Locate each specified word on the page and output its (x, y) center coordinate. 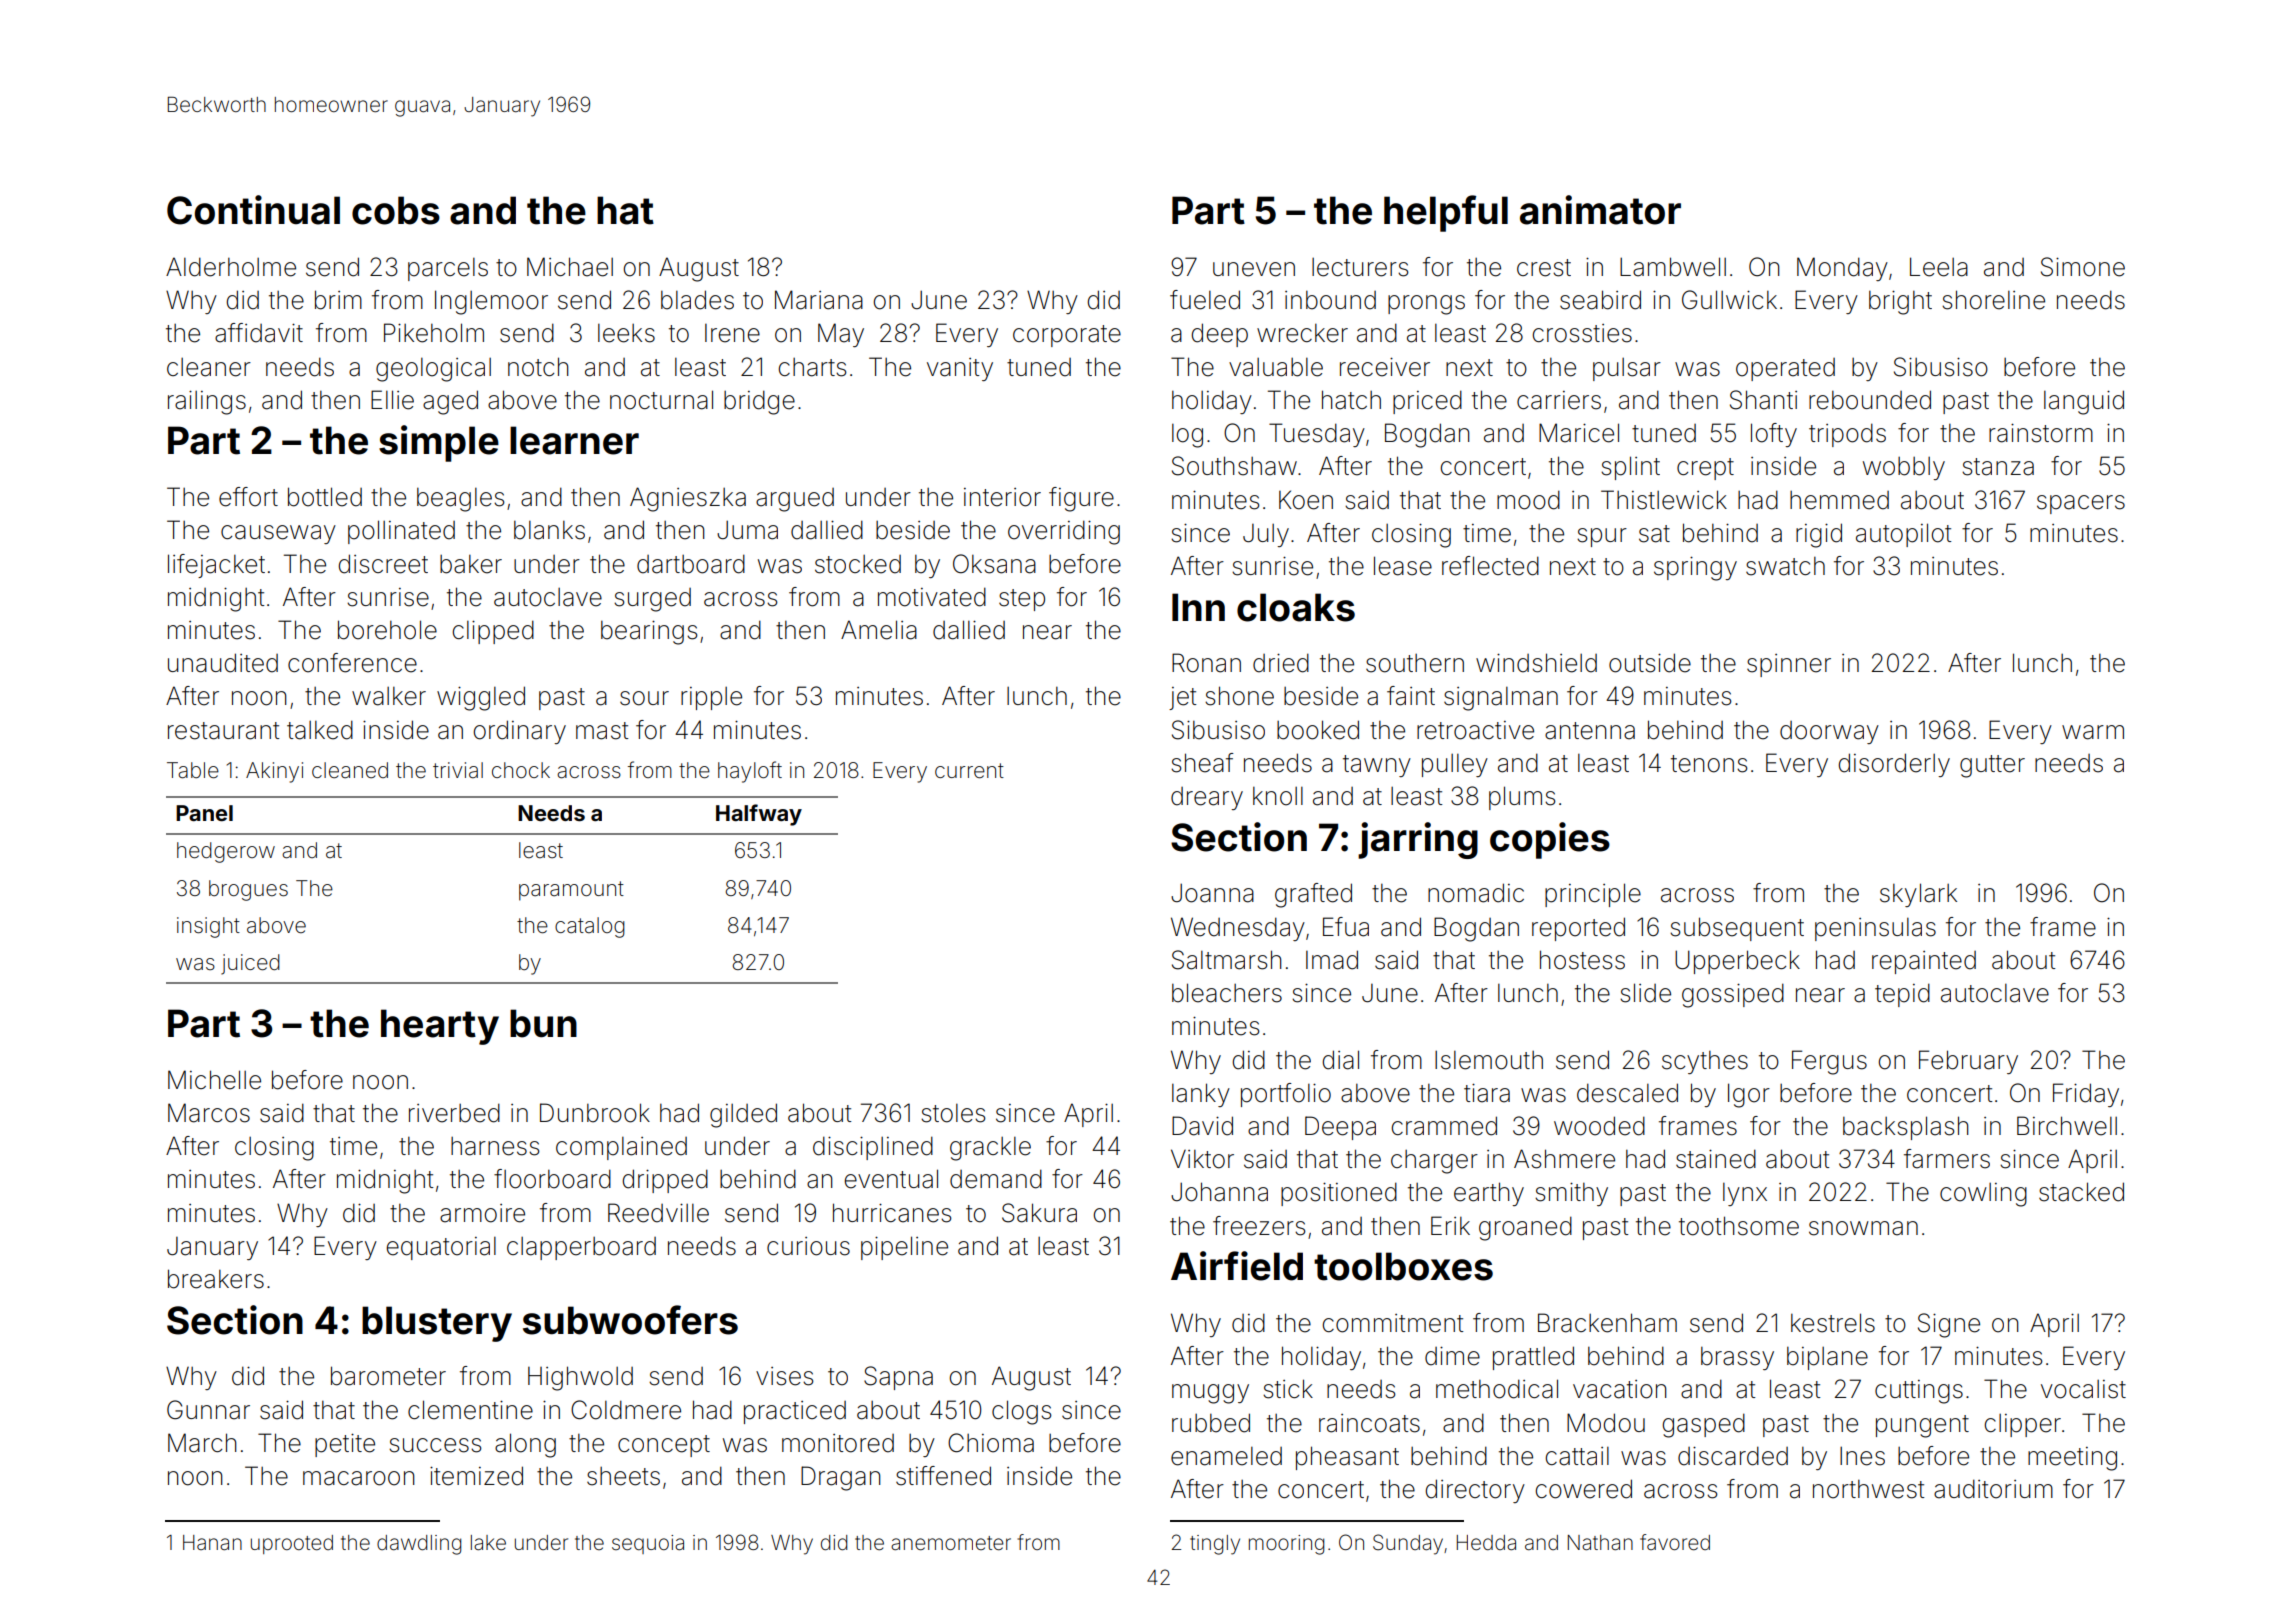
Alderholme (231, 267)
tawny (1377, 766)
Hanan (212, 1542)
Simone (2083, 267)
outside (1650, 663)
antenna (1590, 731)
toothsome (1739, 1226)
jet (1182, 698)
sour (644, 698)
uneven (1254, 269)
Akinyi (274, 772)
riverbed (454, 1113)
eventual (891, 1179)
